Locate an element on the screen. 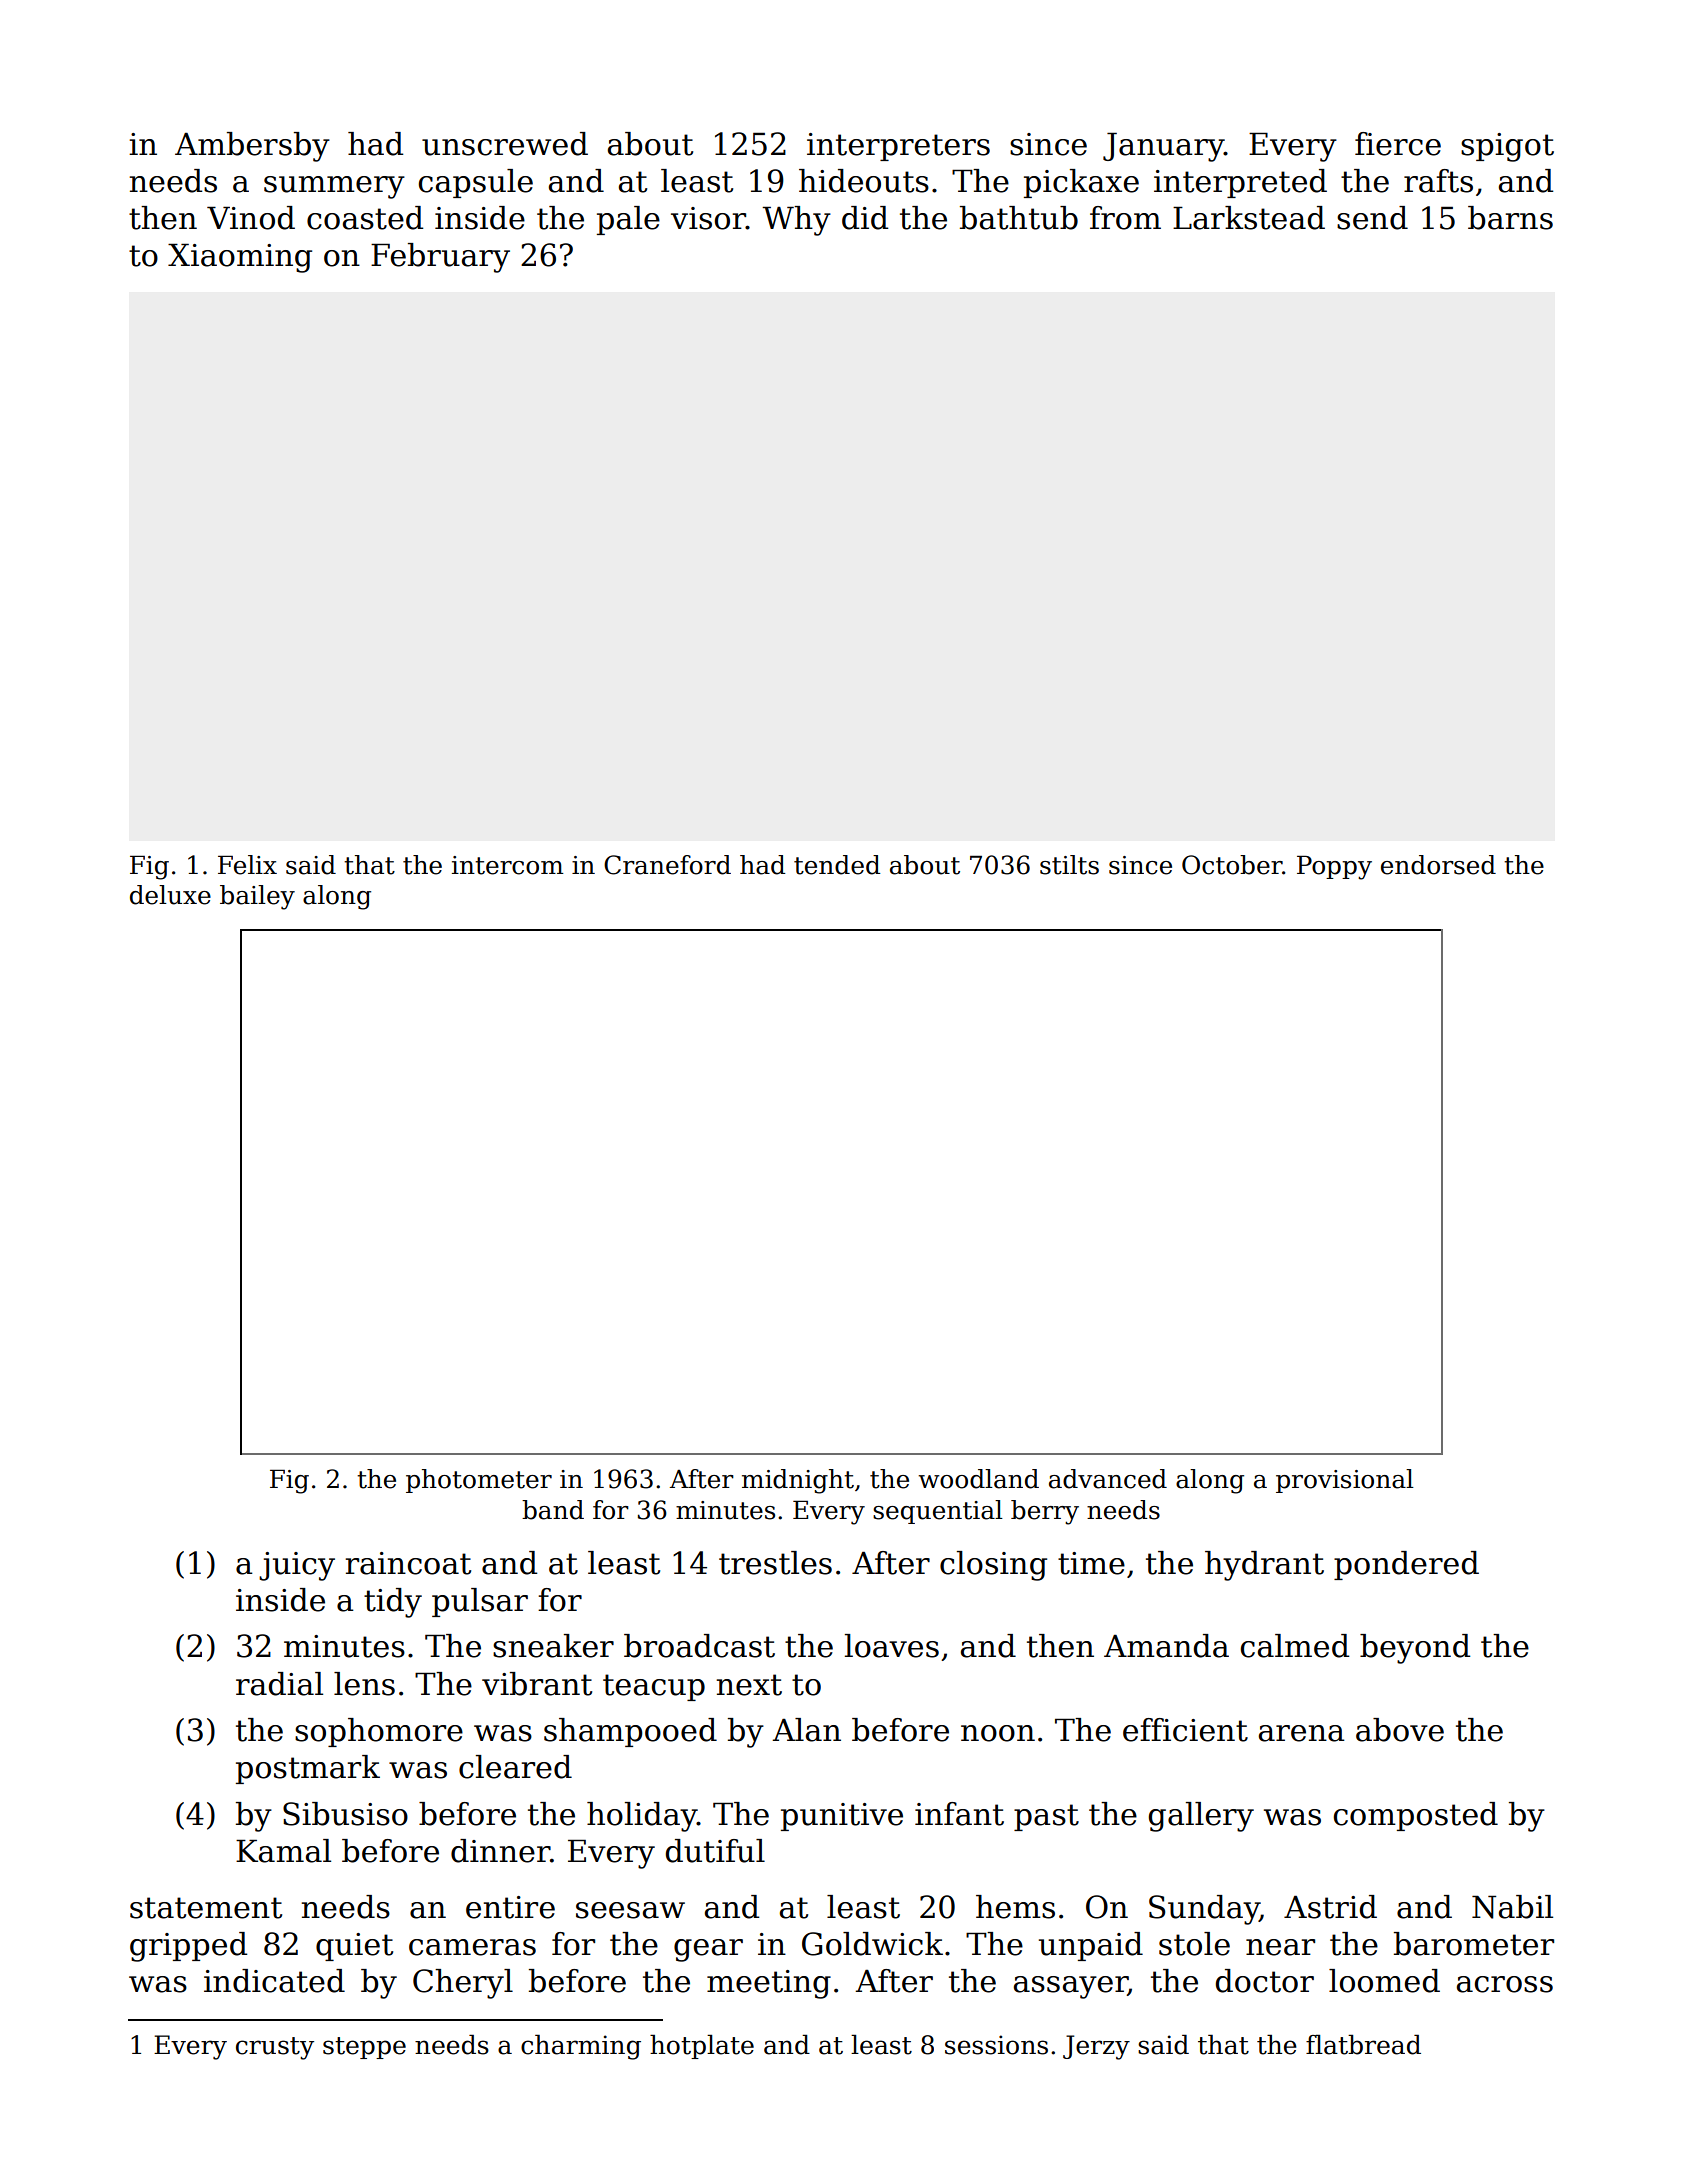 The image size is (1683, 2178). Cheryl is located at coordinates (463, 1984).
